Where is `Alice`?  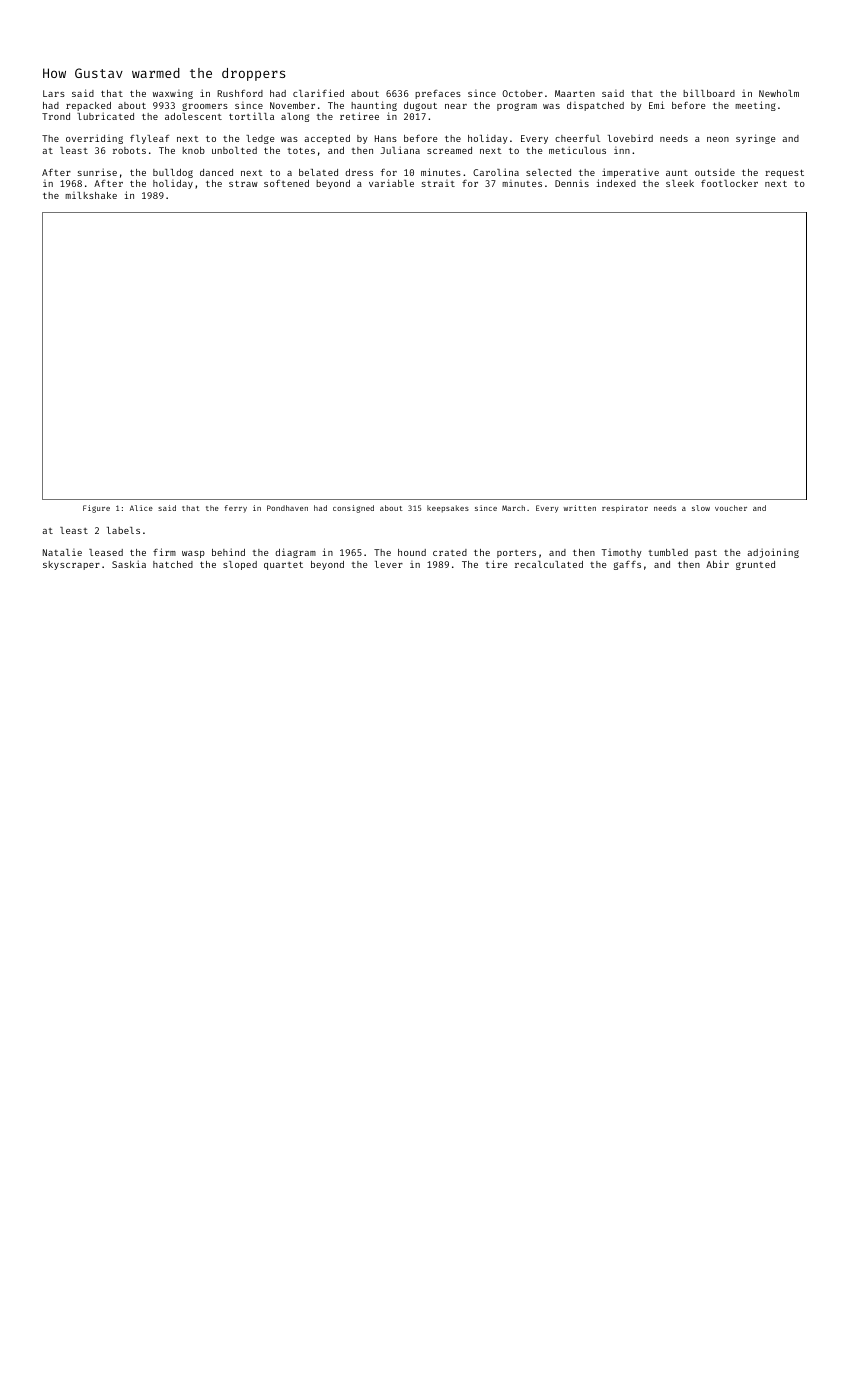 Alice is located at coordinates (141, 508).
